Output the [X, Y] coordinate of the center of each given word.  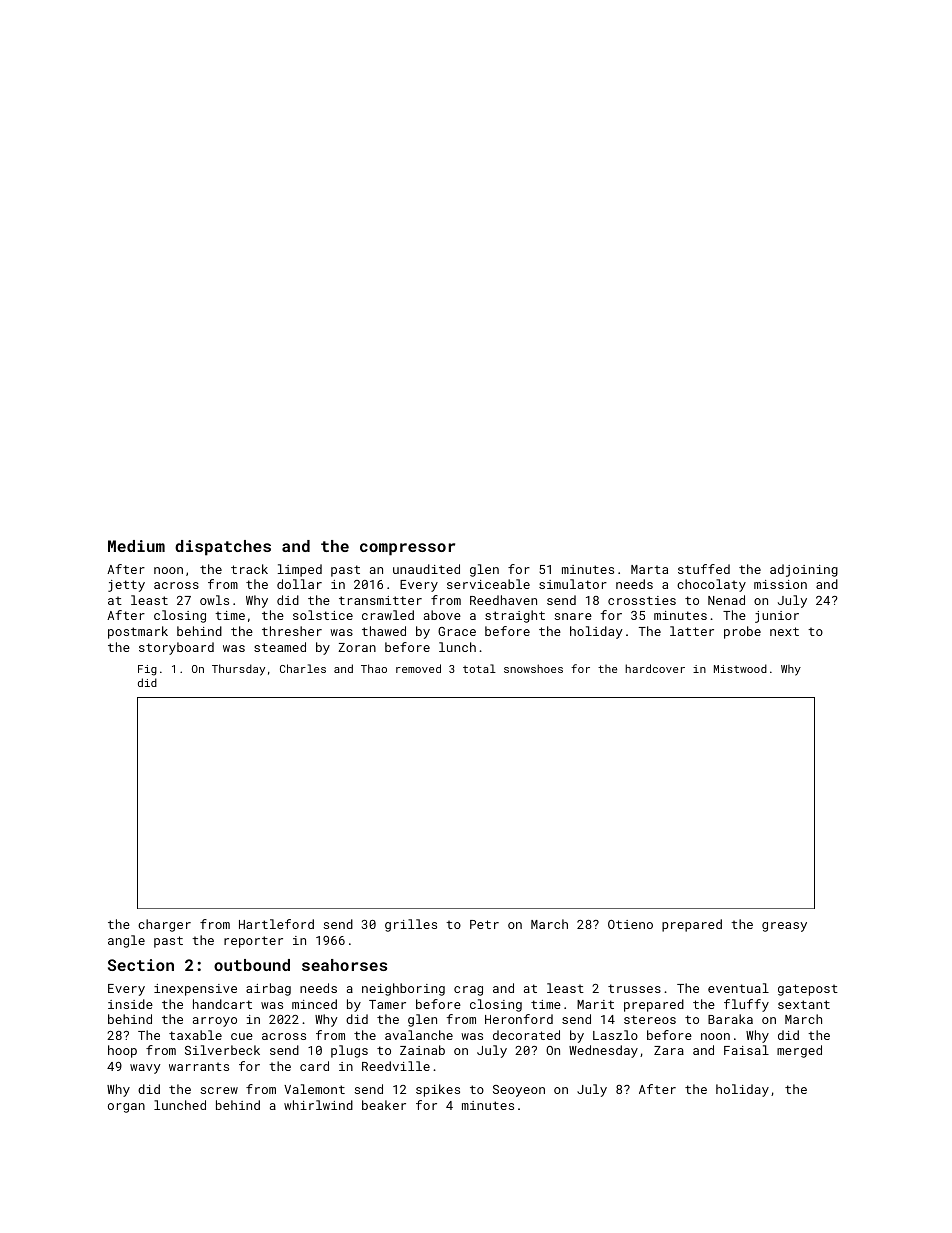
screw [219, 1090]
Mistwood [740, 668]
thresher [292, 631]
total [479, 668]
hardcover [655, 668]
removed [418, 668]
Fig [147, 670]
